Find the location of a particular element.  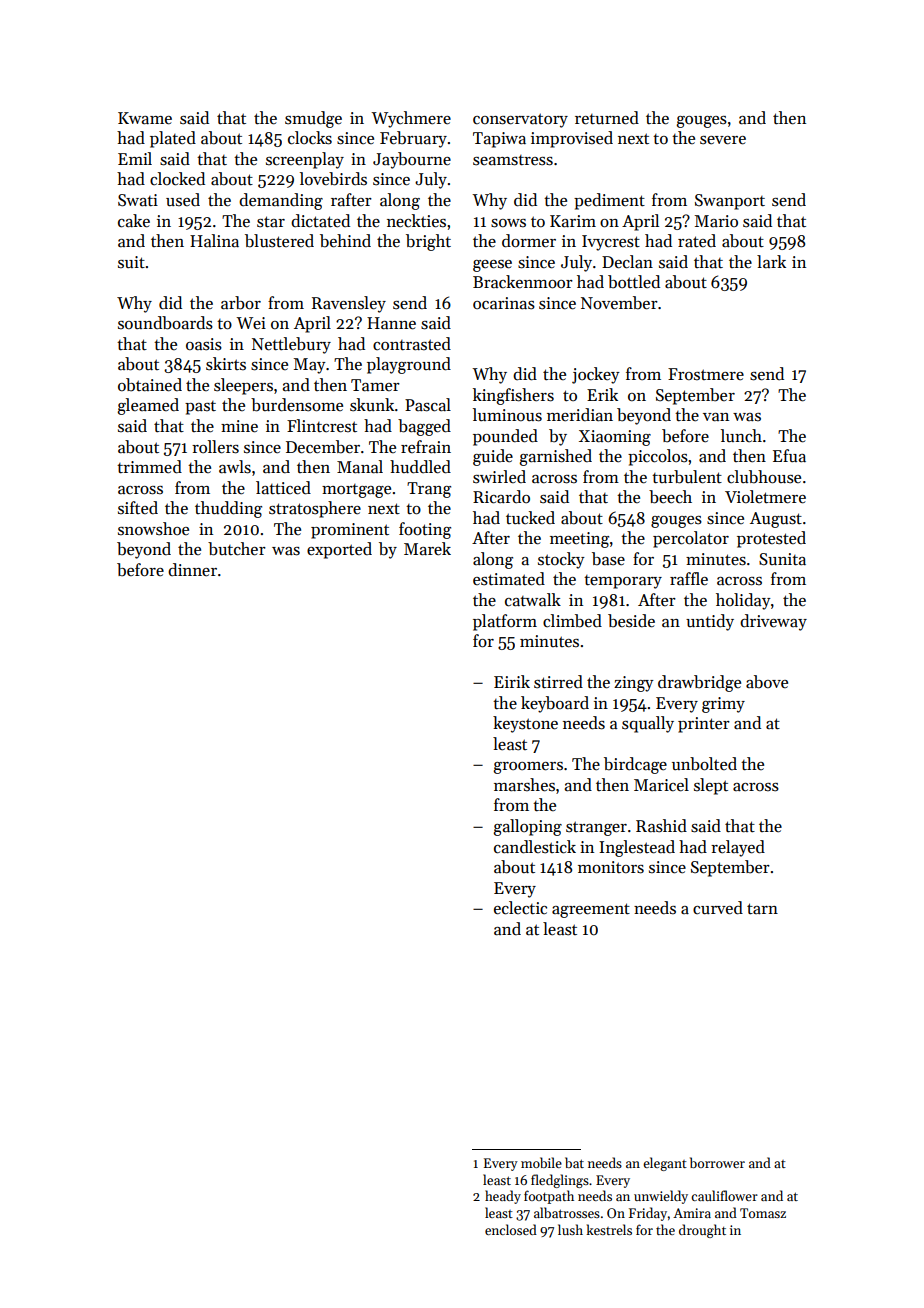

elegant is located at coordinates (665, 1164).
